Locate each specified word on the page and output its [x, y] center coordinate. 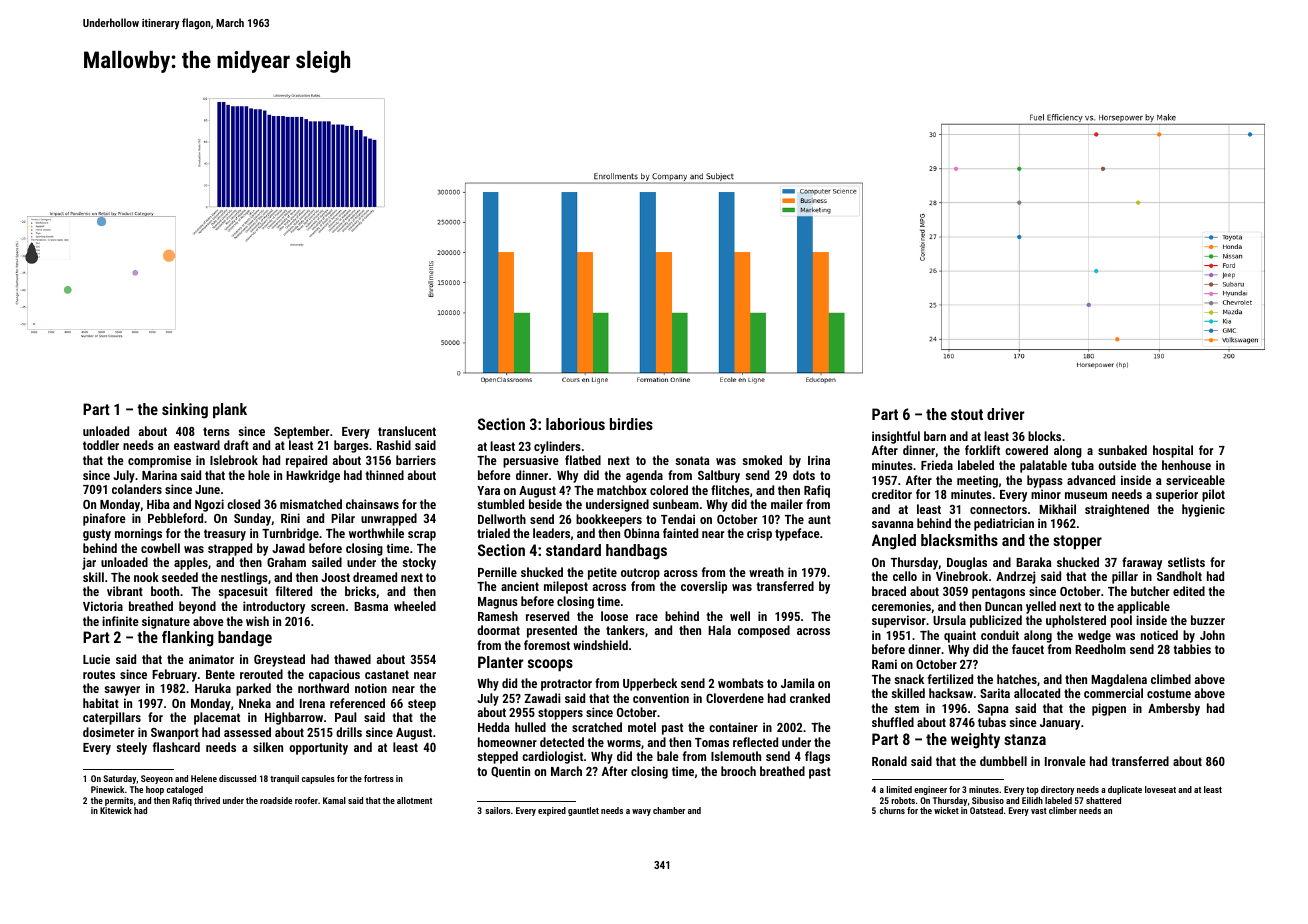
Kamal [334, 800]
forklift [982, 450]
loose [614, 616]
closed [243, 504]
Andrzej [1016, 577]
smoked [762, 460]
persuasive [531, 461]
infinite [120, 621]
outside [1117, 465]
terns [216, 431]
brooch [738, 771]
